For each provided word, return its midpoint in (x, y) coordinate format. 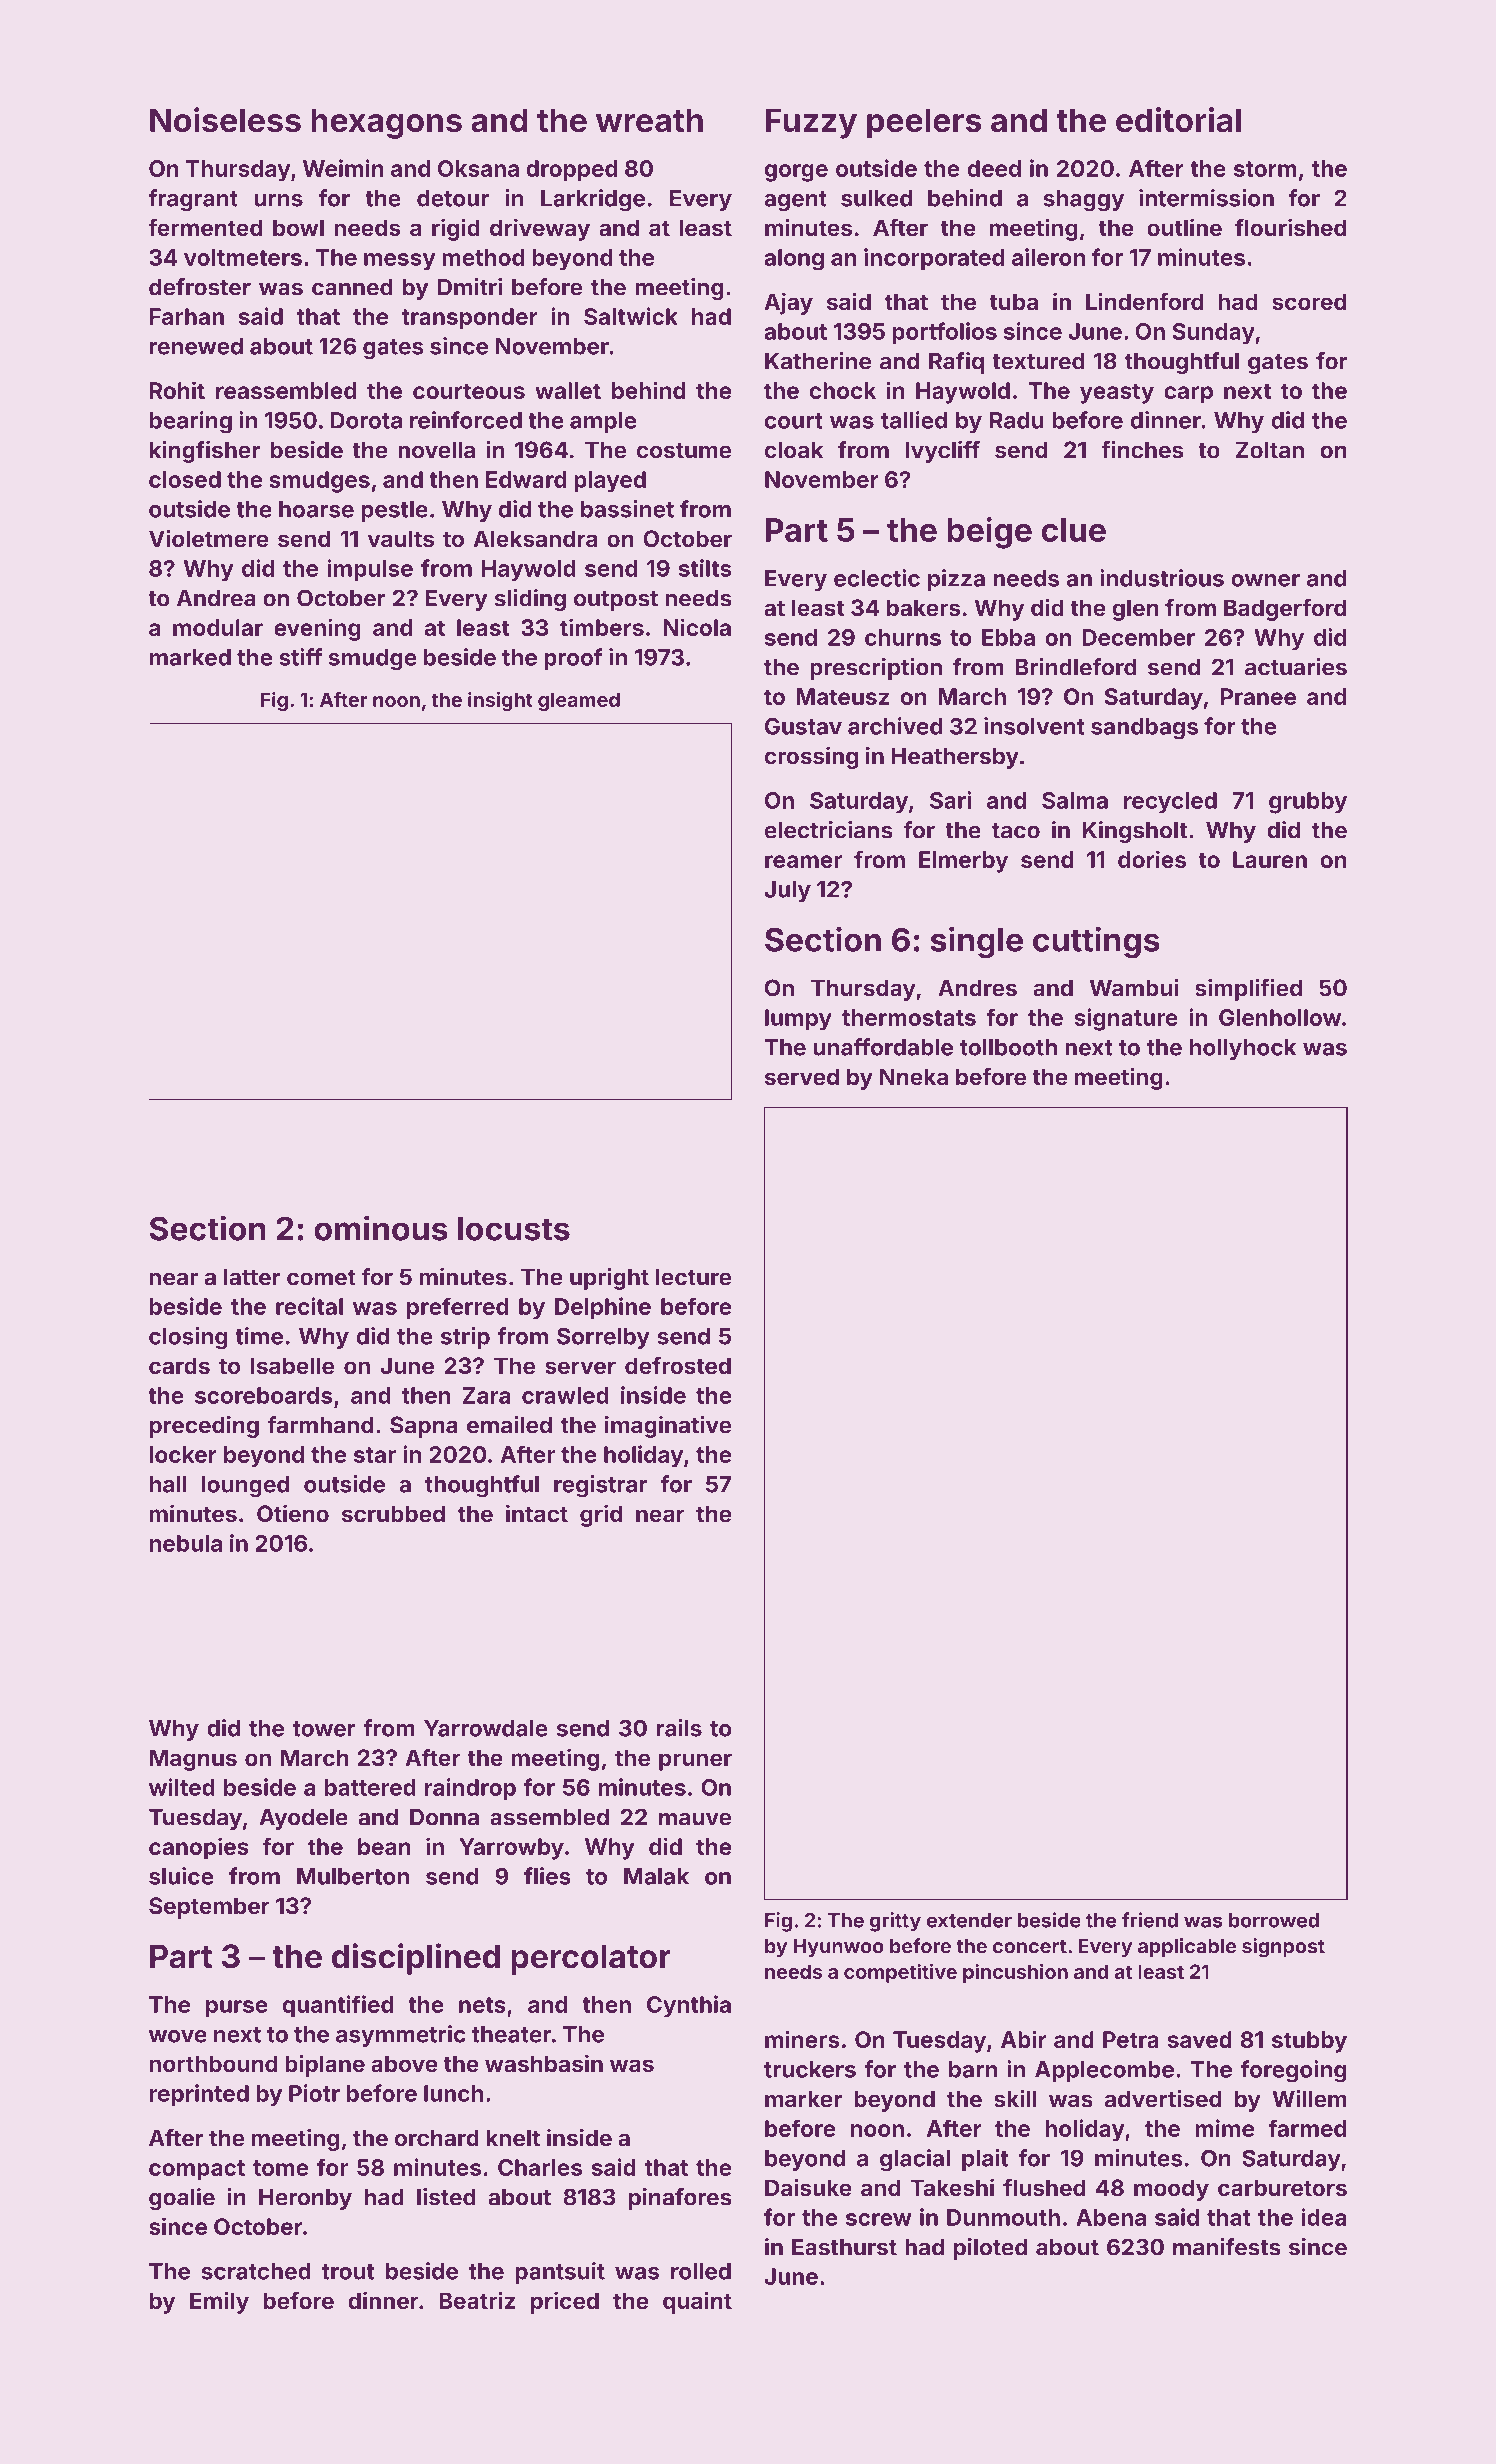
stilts (705, 568)
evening (317, 629)
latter (252, 1277)
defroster (200, 287)
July (787, 891)
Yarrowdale (486, 1728)
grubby (1308, 803)
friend (1150, 1920)
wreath (649, 120)
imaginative (668, 1427)
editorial (1178, 119)
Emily (219, 2302)
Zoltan (1270, 450)
